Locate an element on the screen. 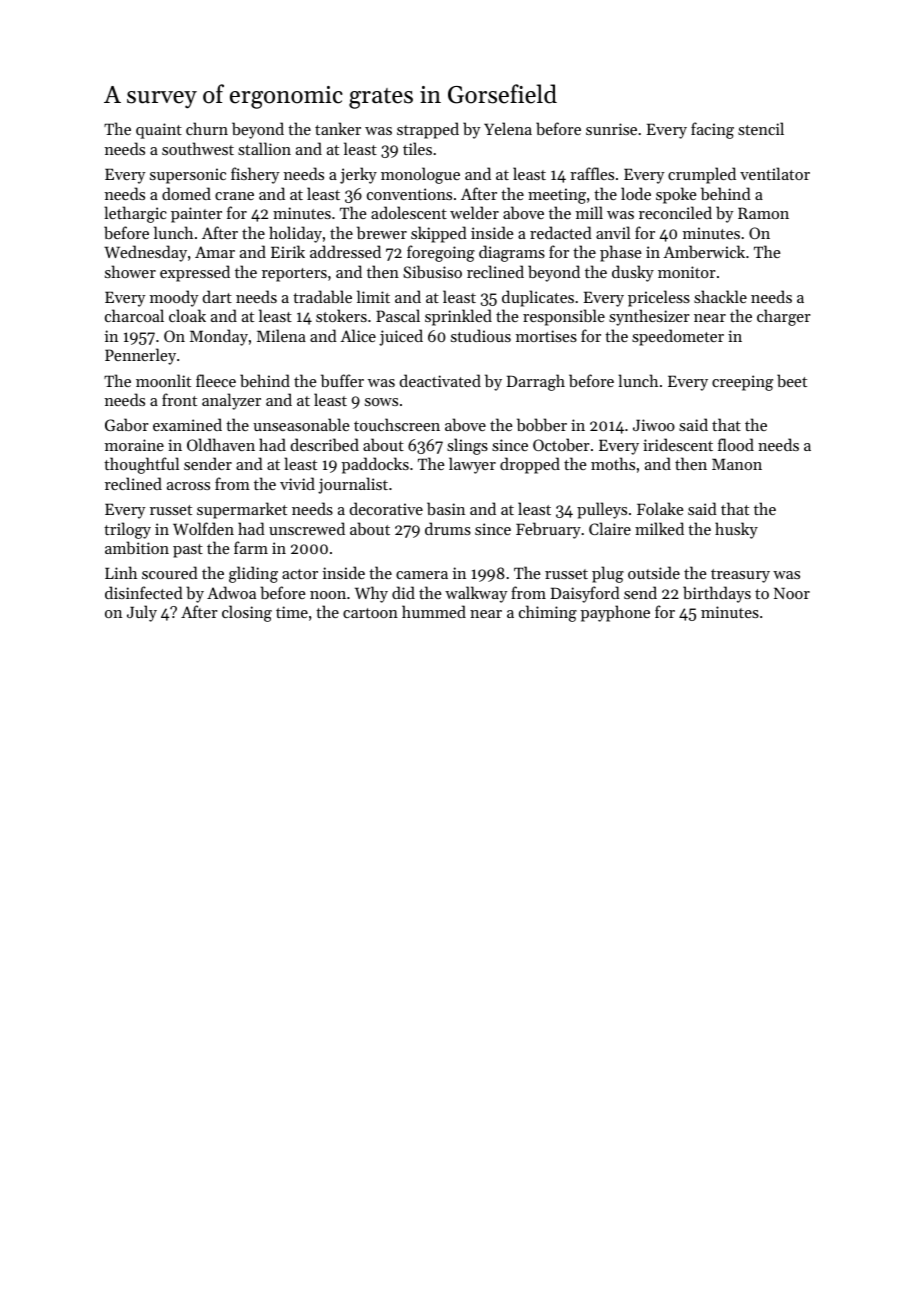  Sibusiso is located at coordinates (432, 271).
